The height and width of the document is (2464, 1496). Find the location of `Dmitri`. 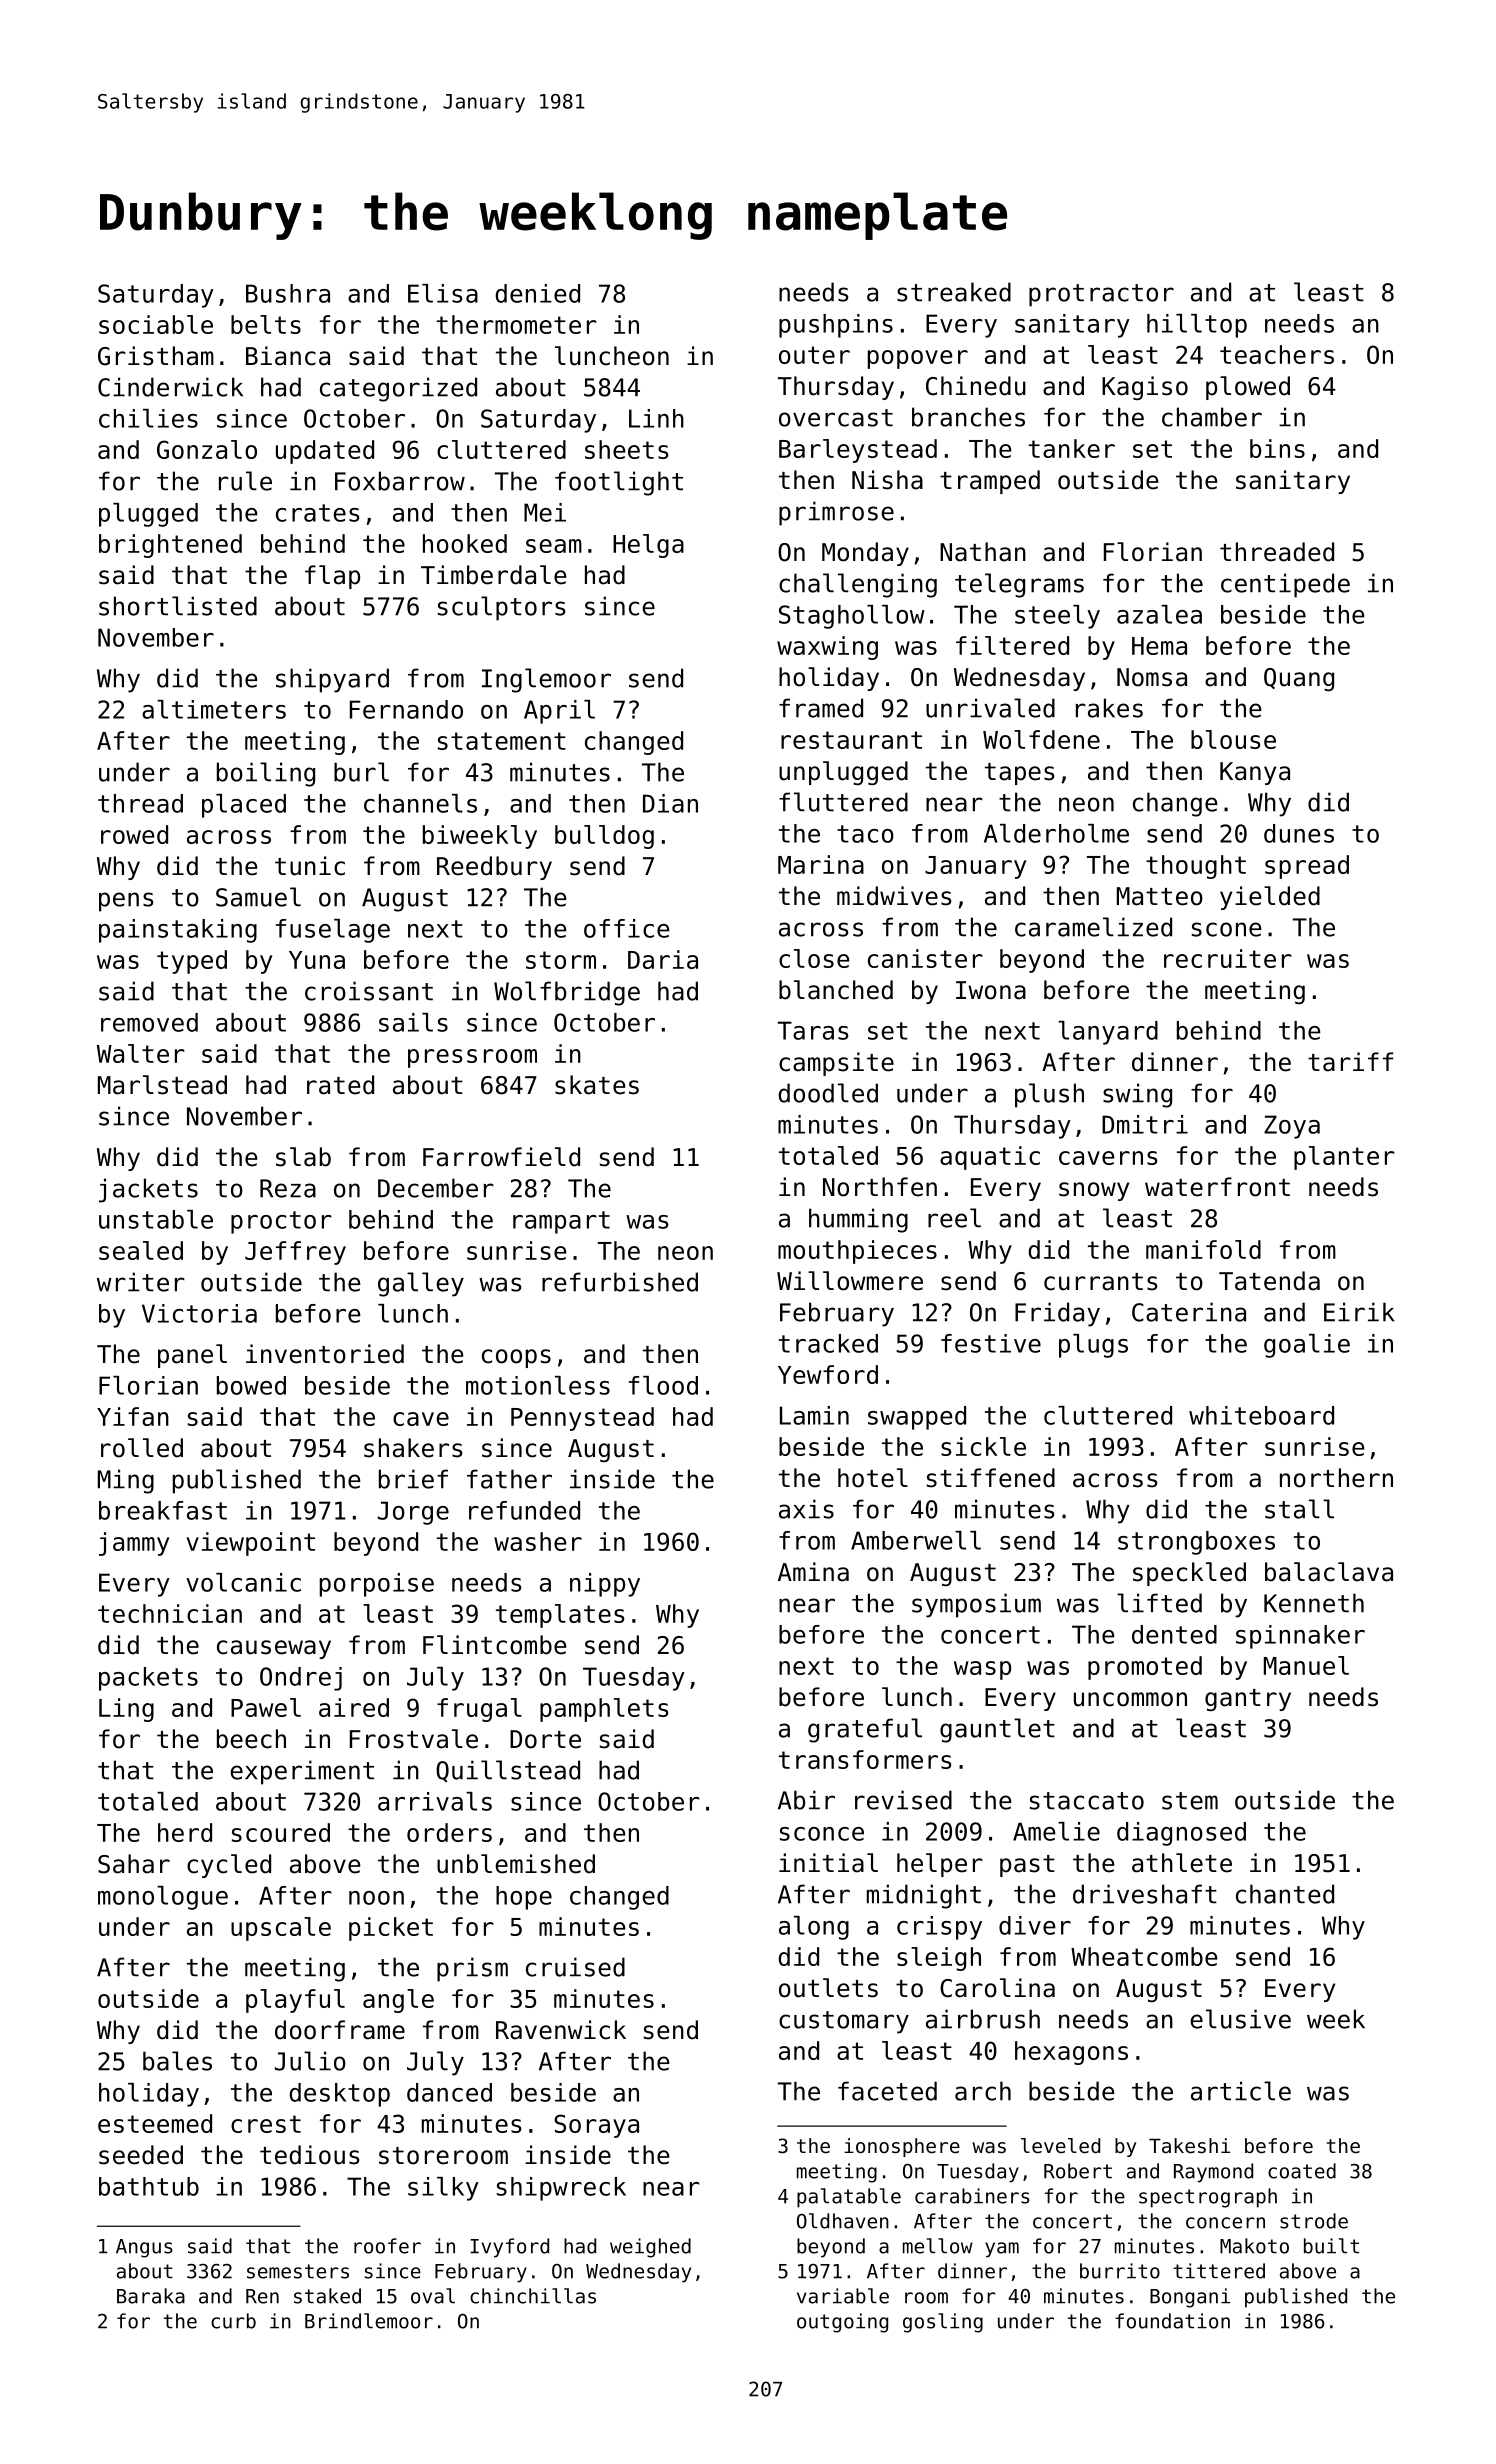

Dmitri is located at coordinates (1145, 1124).
